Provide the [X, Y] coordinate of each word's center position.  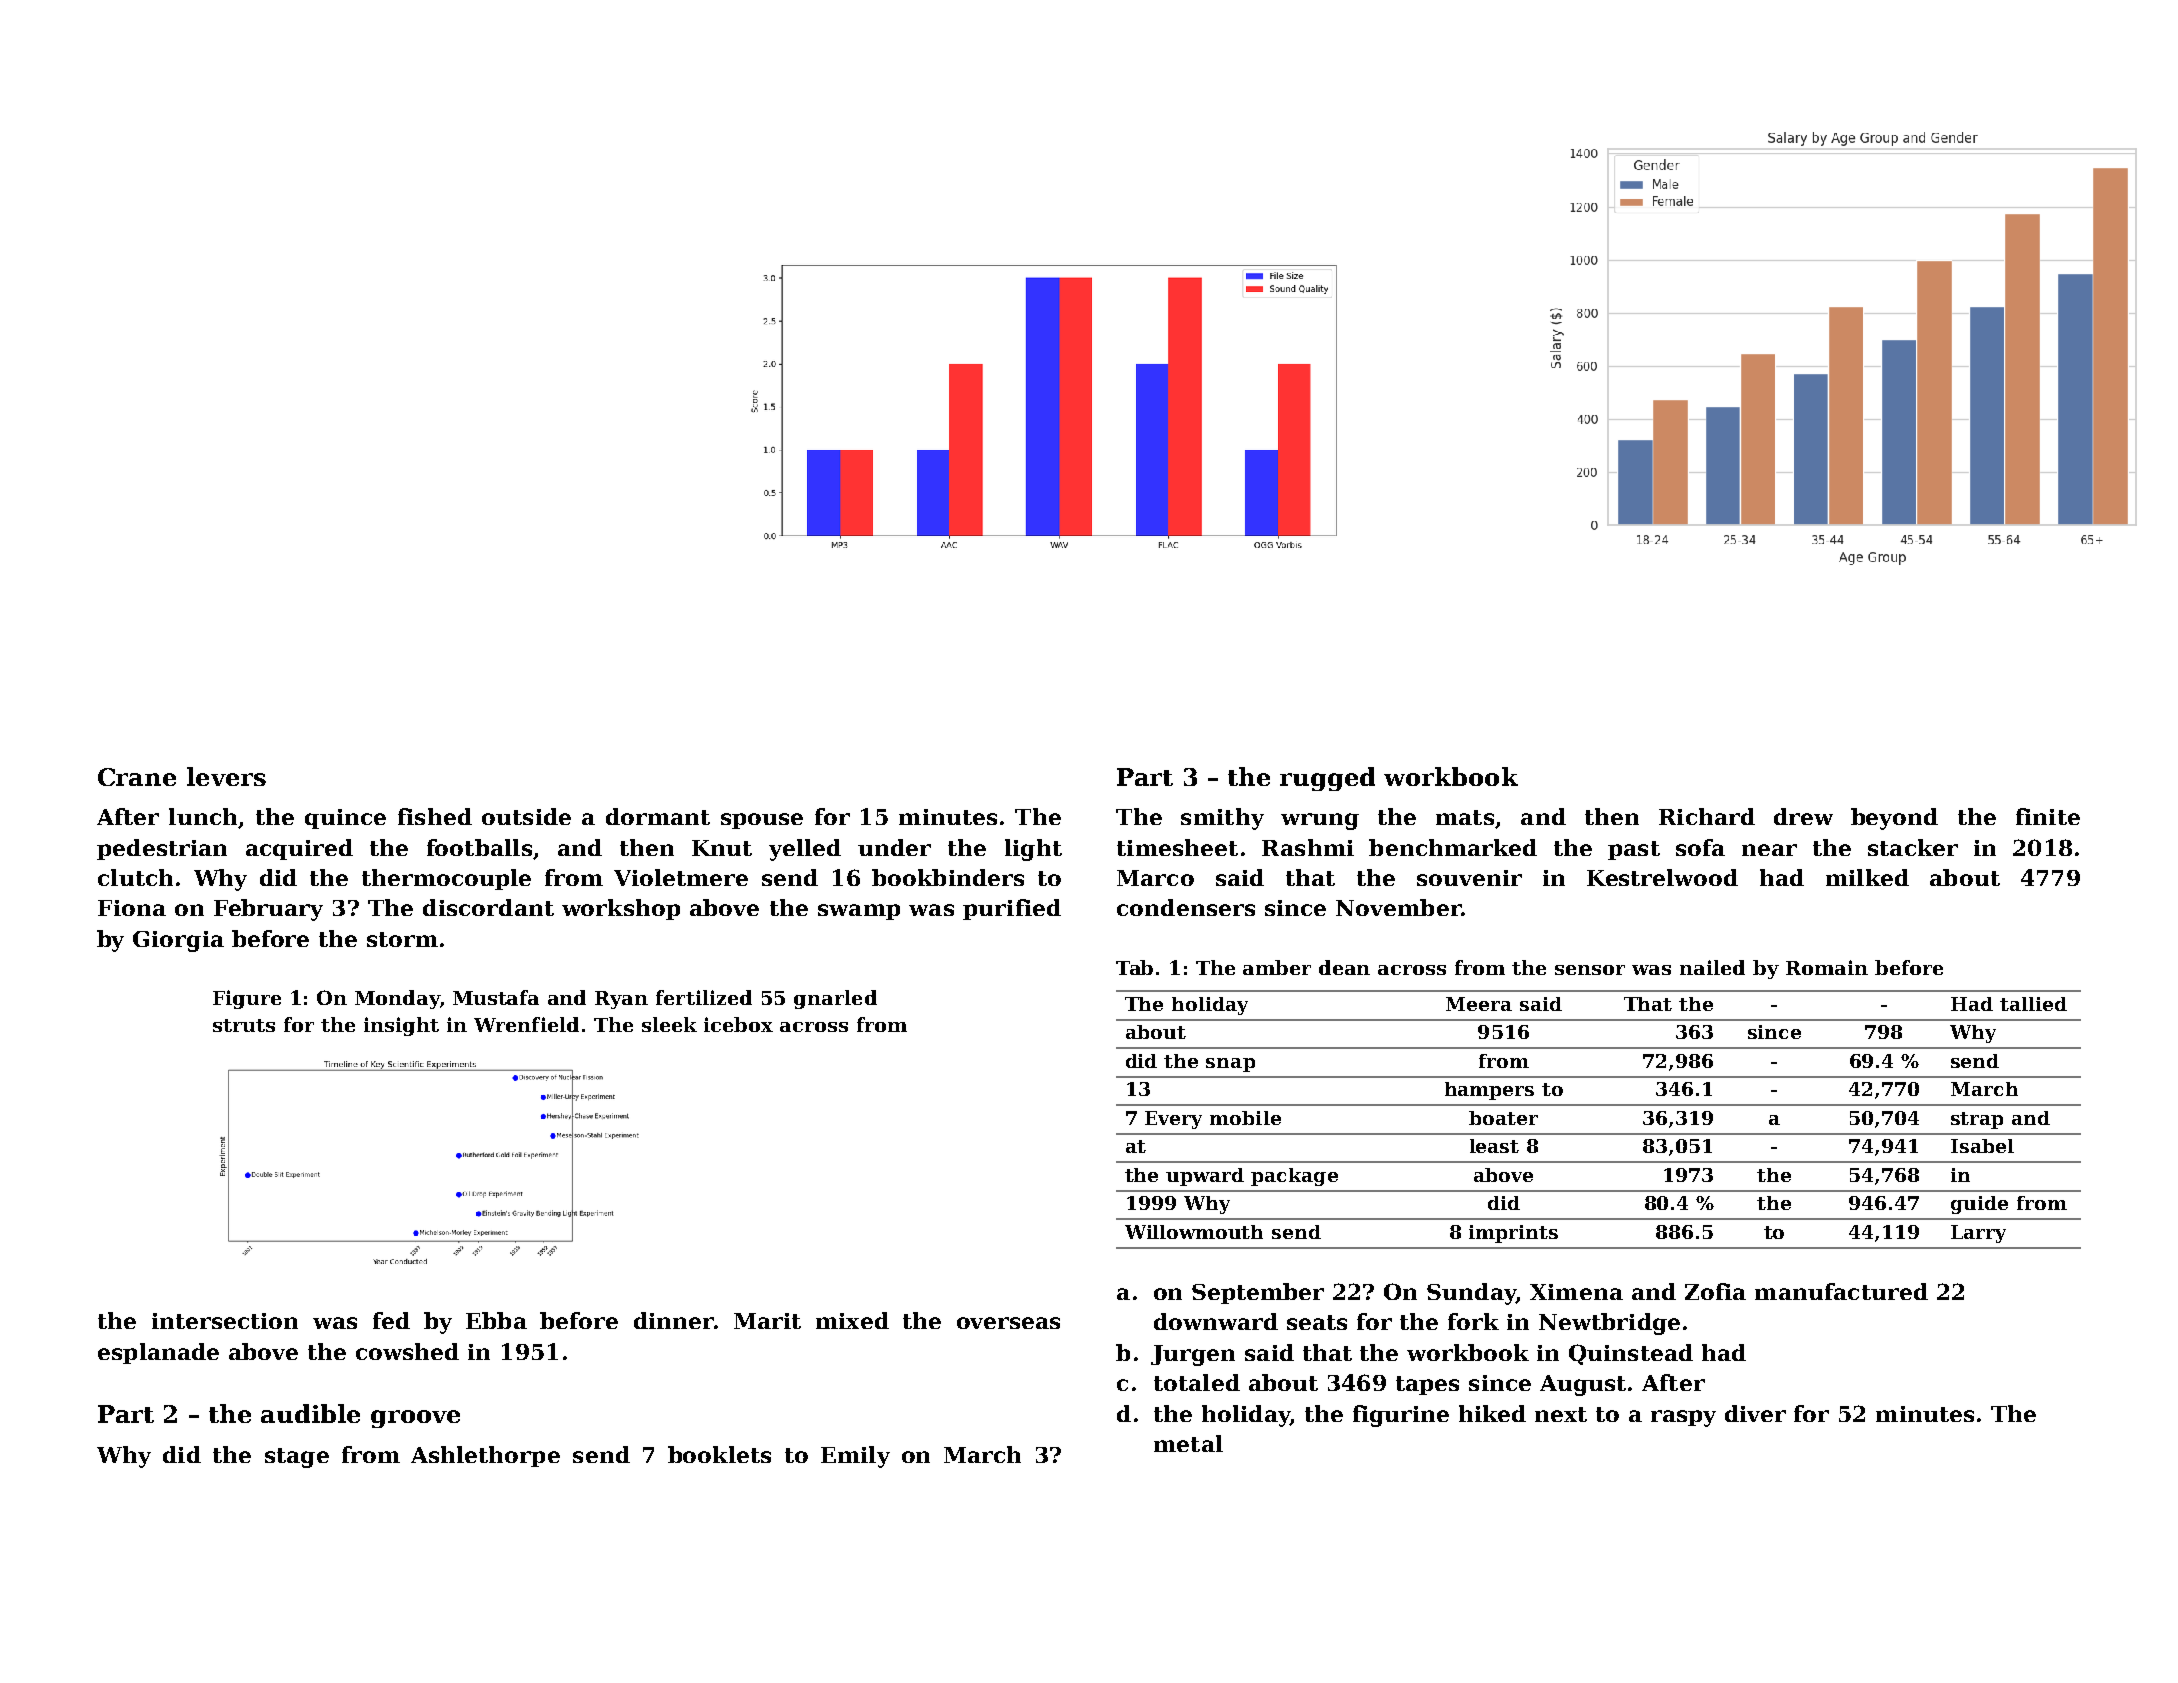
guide [1979, 1205]
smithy [1222, 819]
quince [345, 819]
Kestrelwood [1662, 877]
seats [1317, 1322]
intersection [225, 1321]
